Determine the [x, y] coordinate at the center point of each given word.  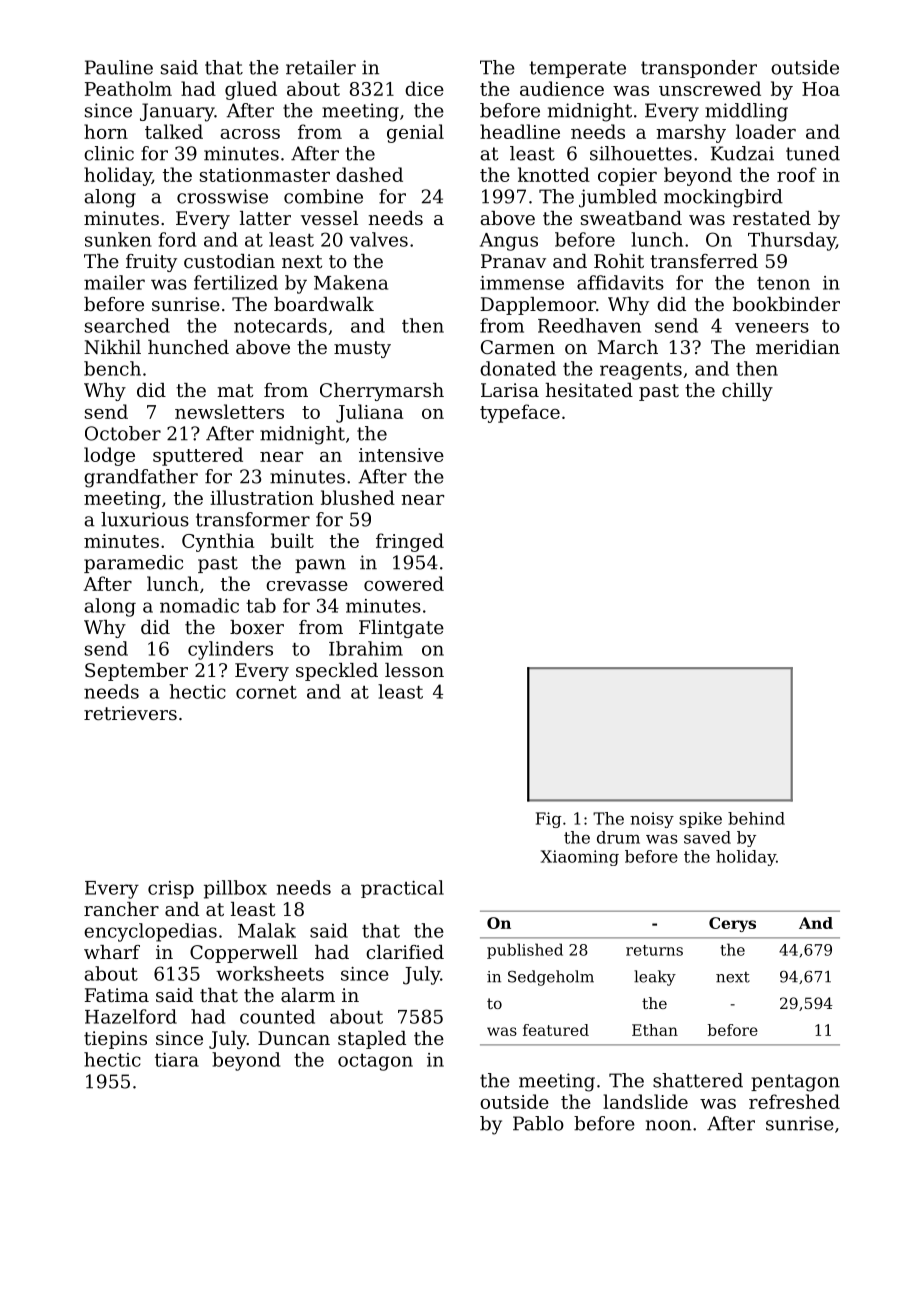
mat [235, 390]
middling [746, 112]
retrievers [130, 713]
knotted [554, 174]
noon [668, 1125]
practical [402, 889]
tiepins [115, 1040]
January [177, 112]
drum [618, 837]
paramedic [133, 564]
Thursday [792, 241]
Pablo [538, 1123]
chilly [747, 392]
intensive [401, 455]
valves [379, 239]
